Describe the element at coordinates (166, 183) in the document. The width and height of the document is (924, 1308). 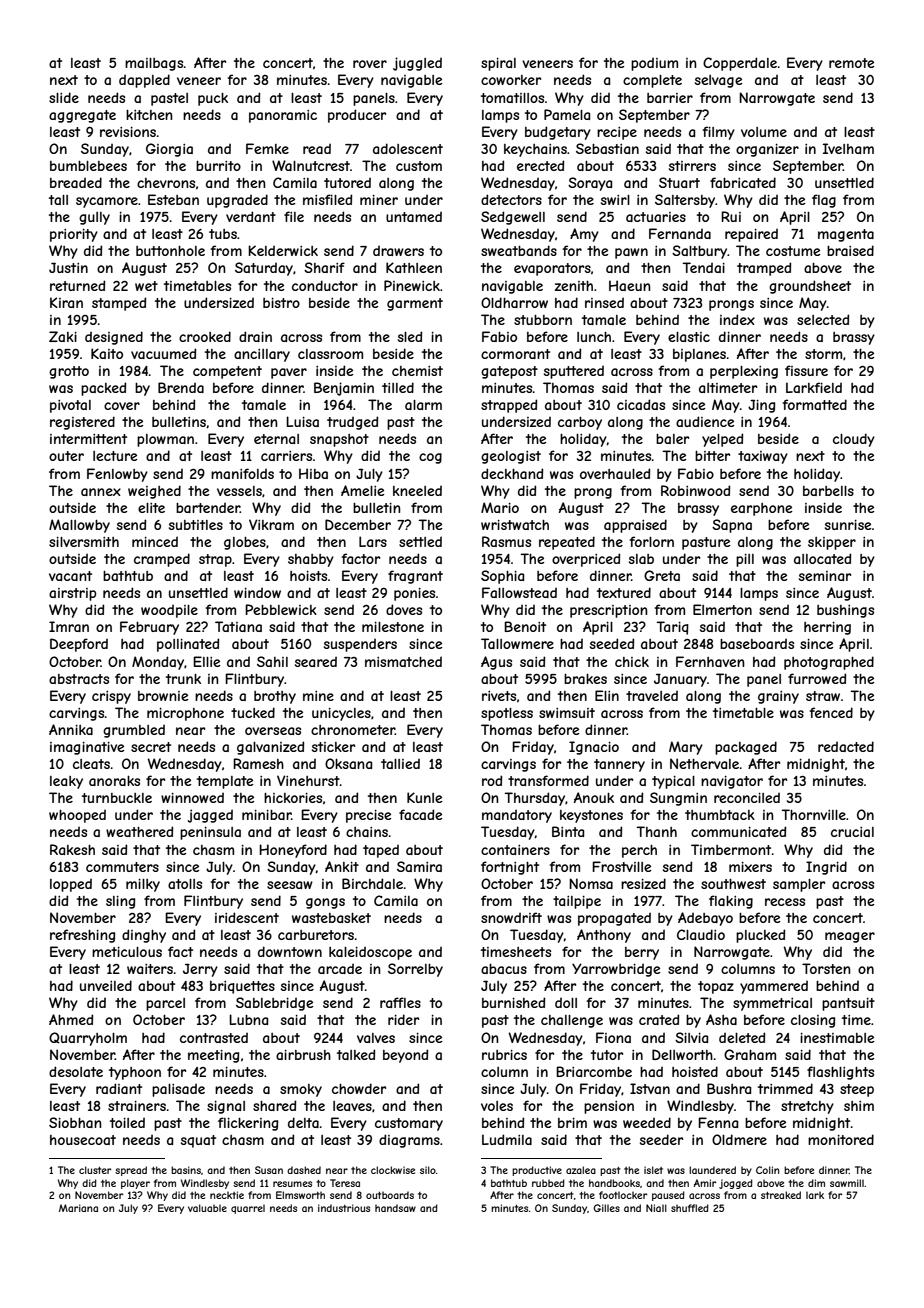
I see `chevrons` at that location.
